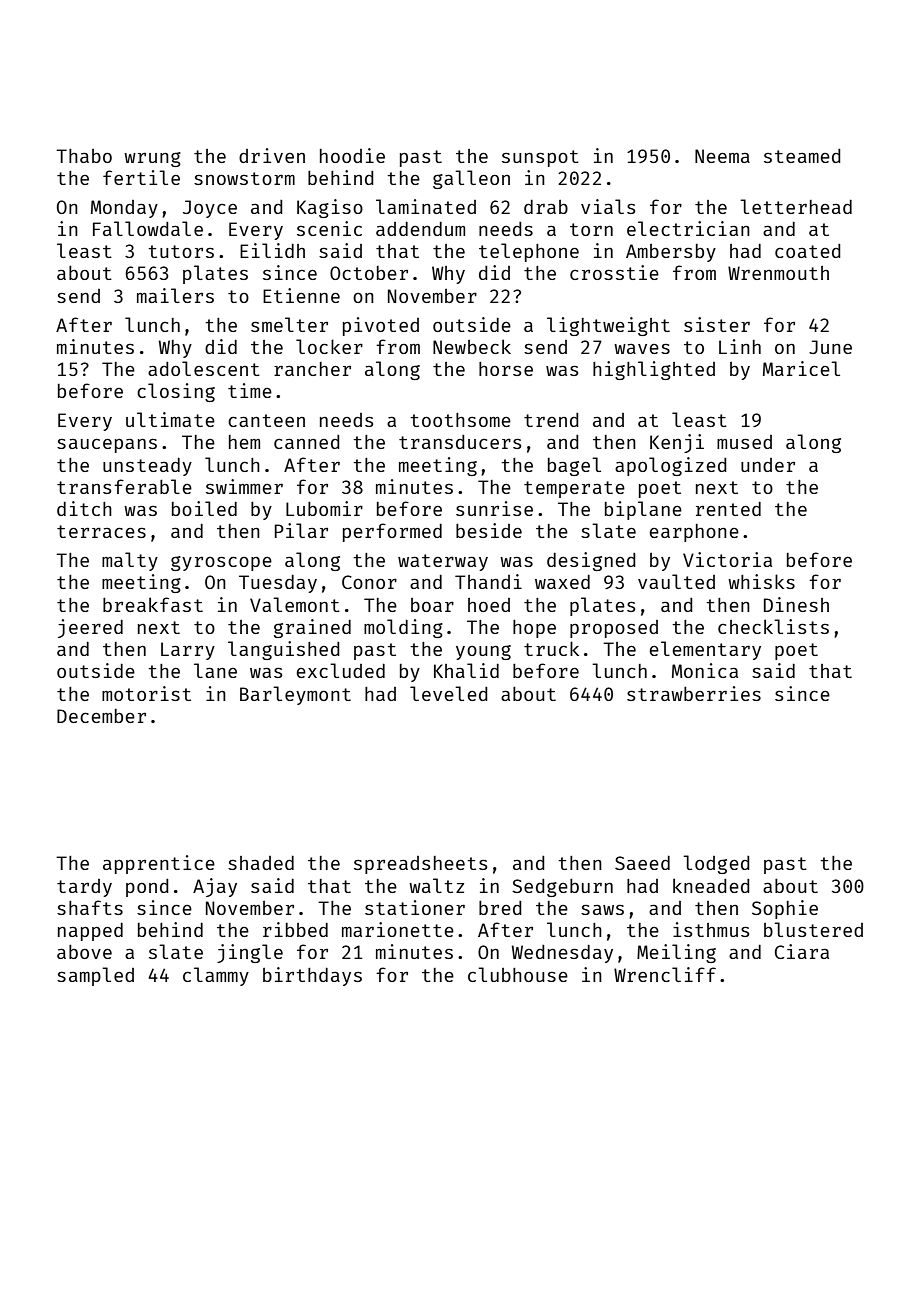 The width and height of the document is (924, 1314). I want to click on checklists, so click(773, 626).
